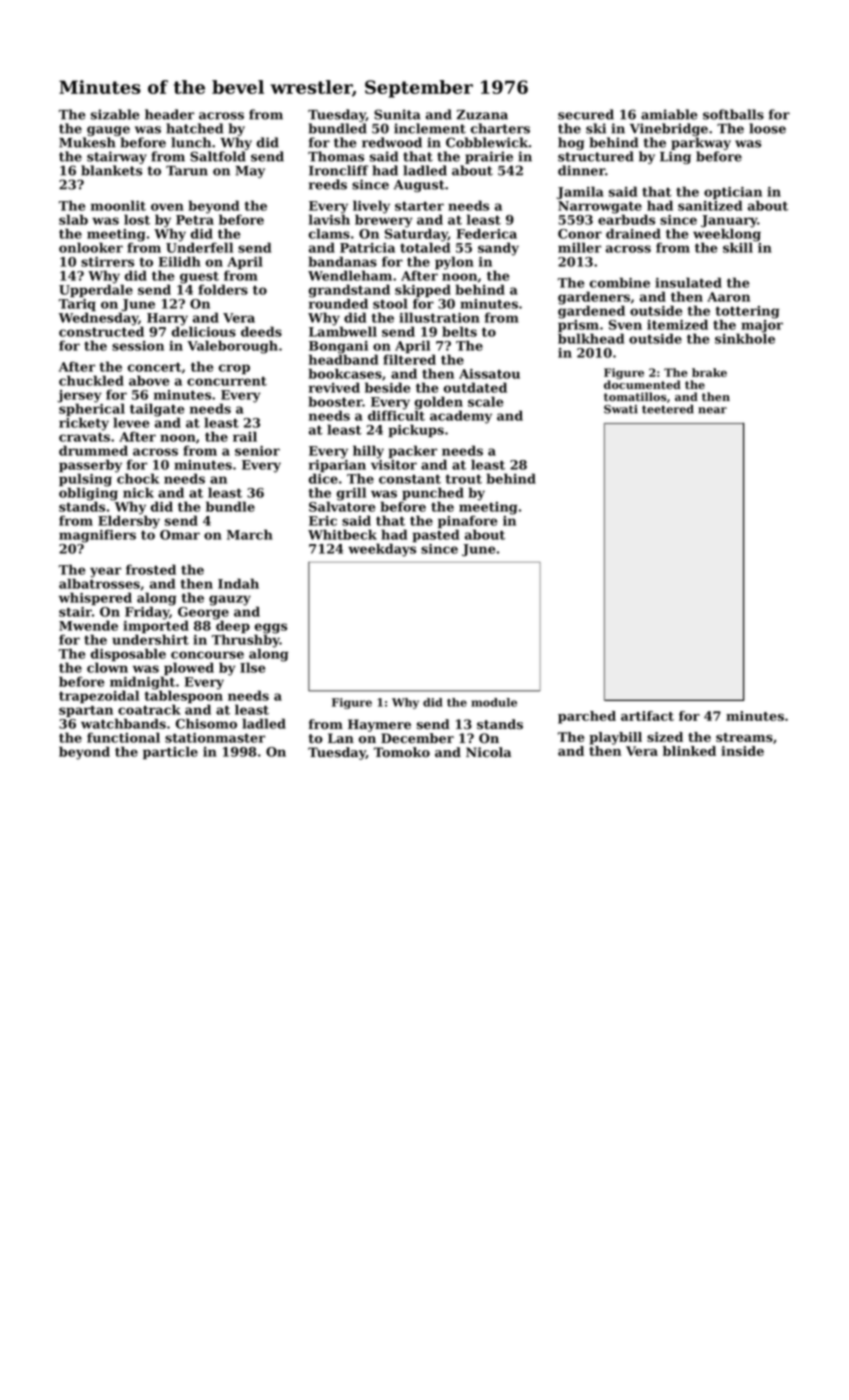 The width and height of the page is (849, 1400). Describe the element at coordinates (93, 450) in the page. I see `drummed` at that location.
